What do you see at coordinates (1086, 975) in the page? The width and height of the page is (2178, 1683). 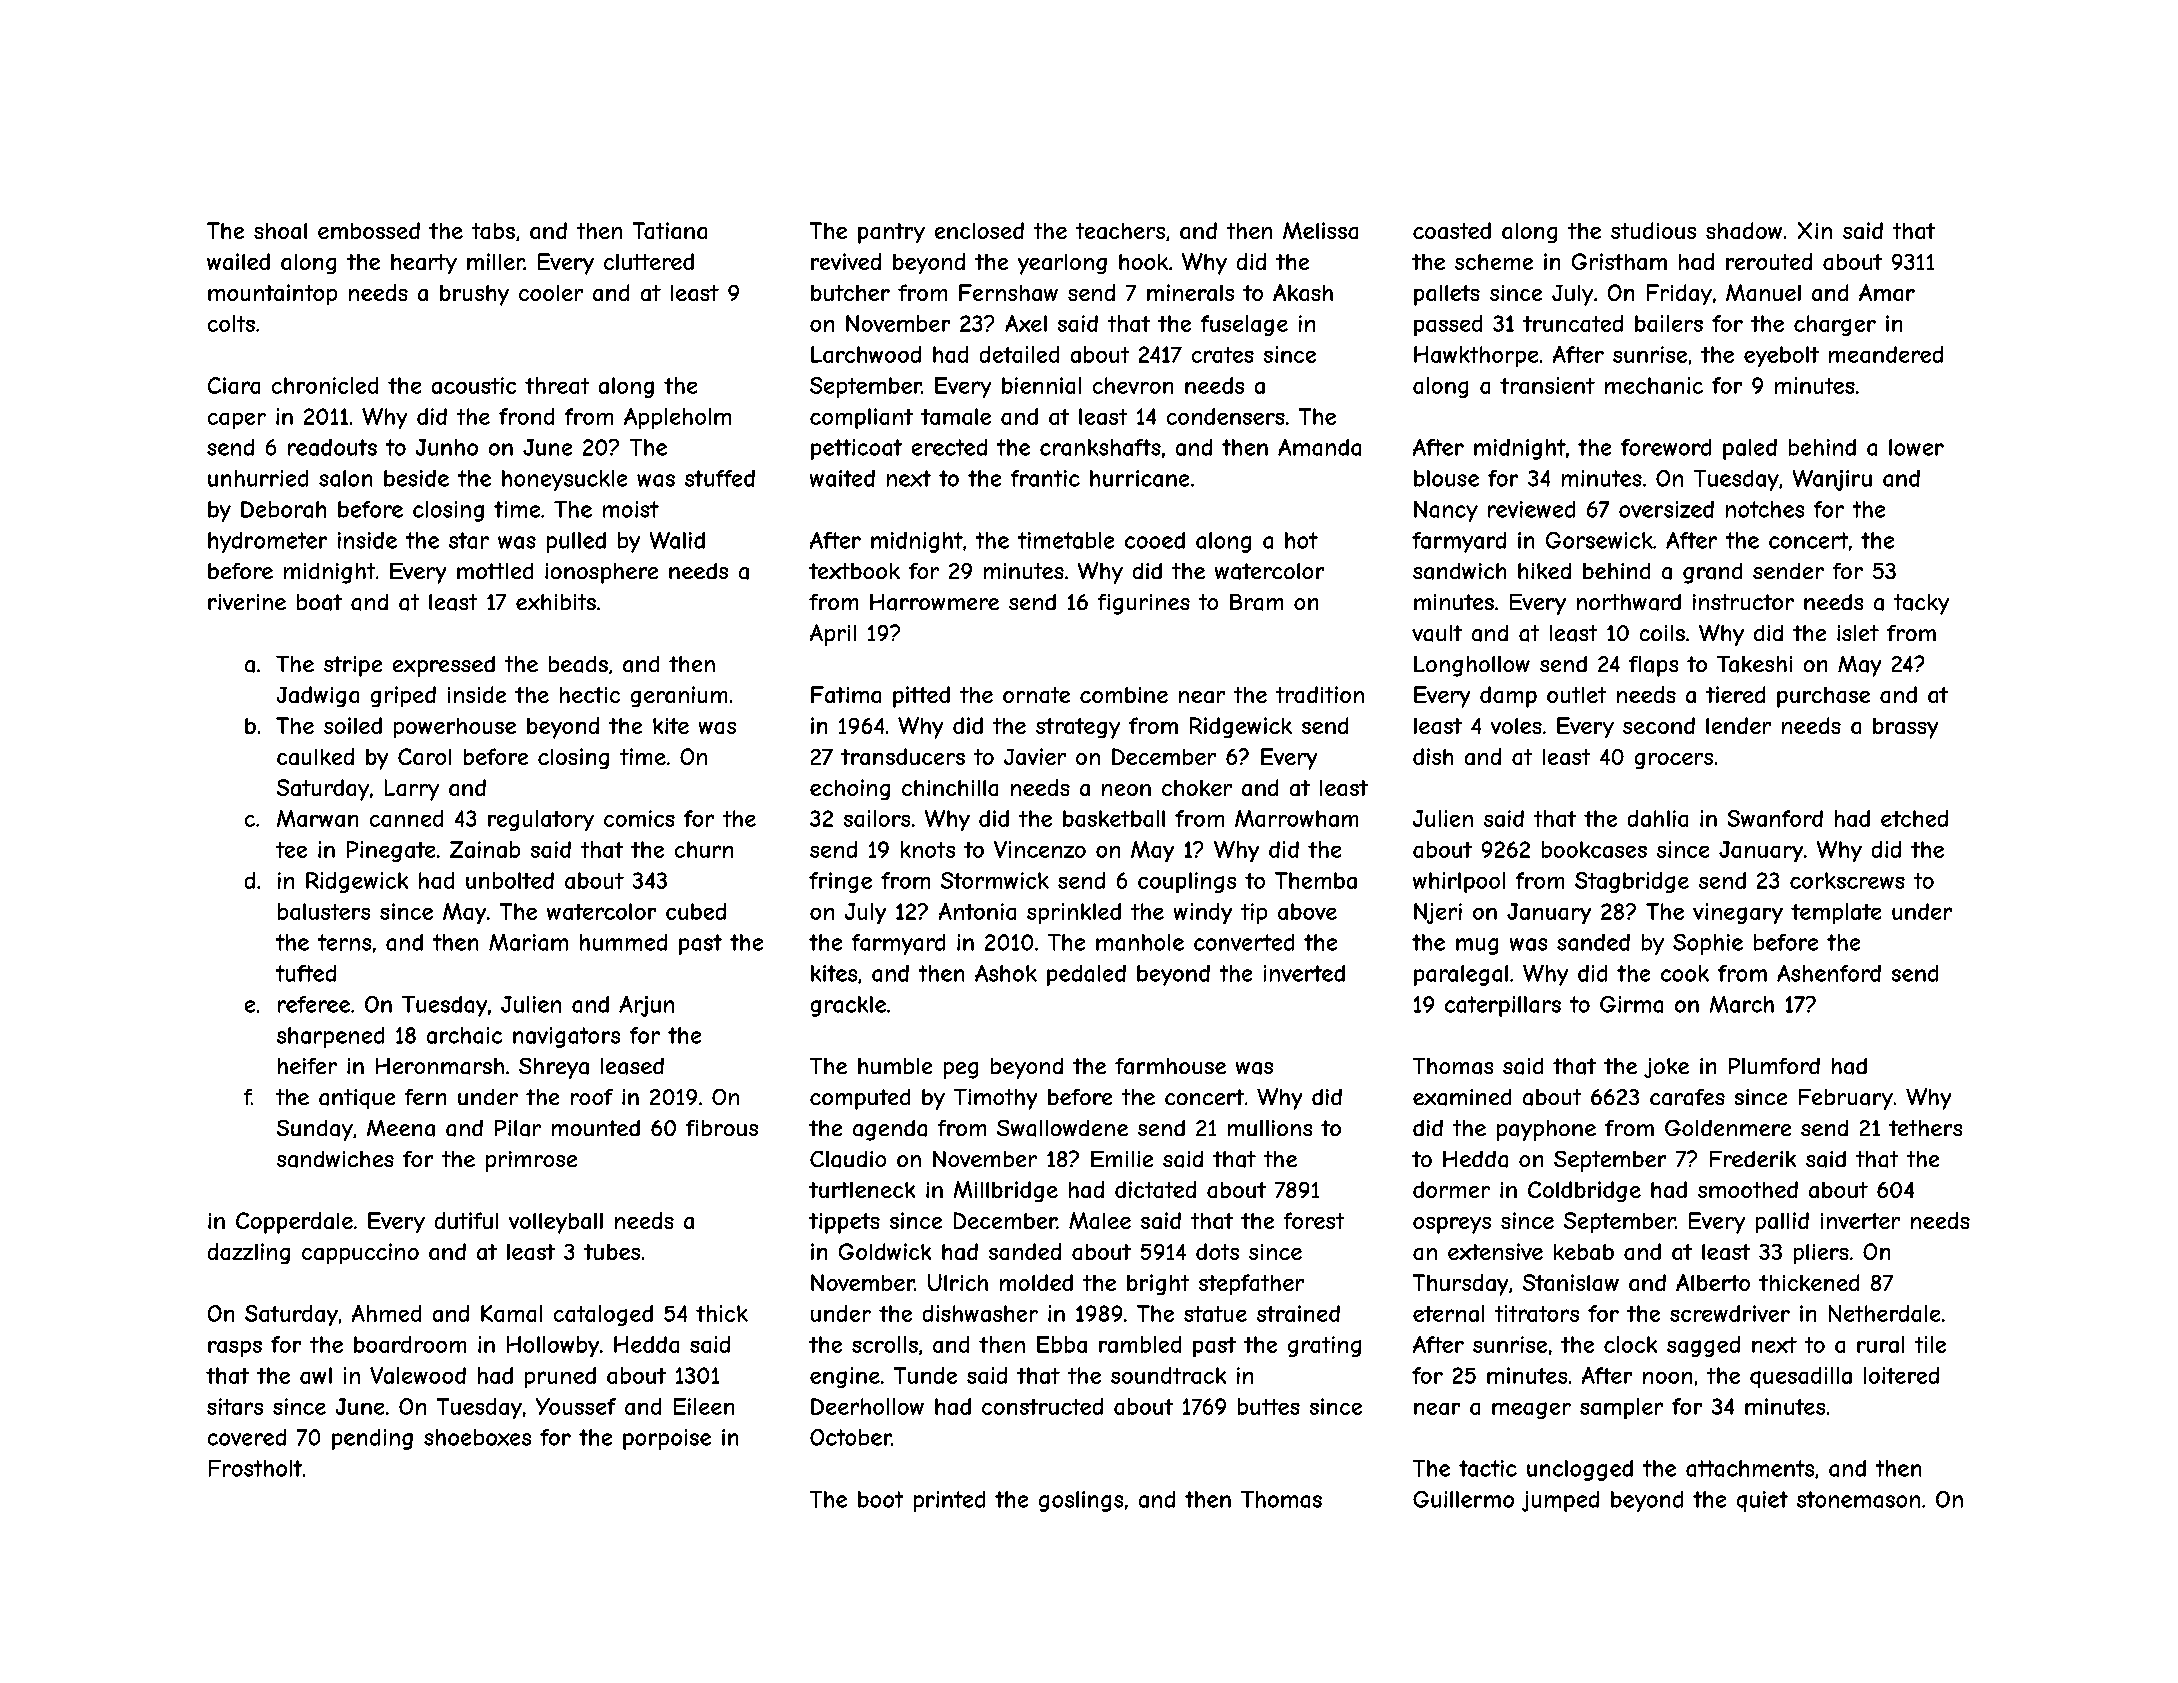 I see `pedaled` at bounding box center [1086, 975].
